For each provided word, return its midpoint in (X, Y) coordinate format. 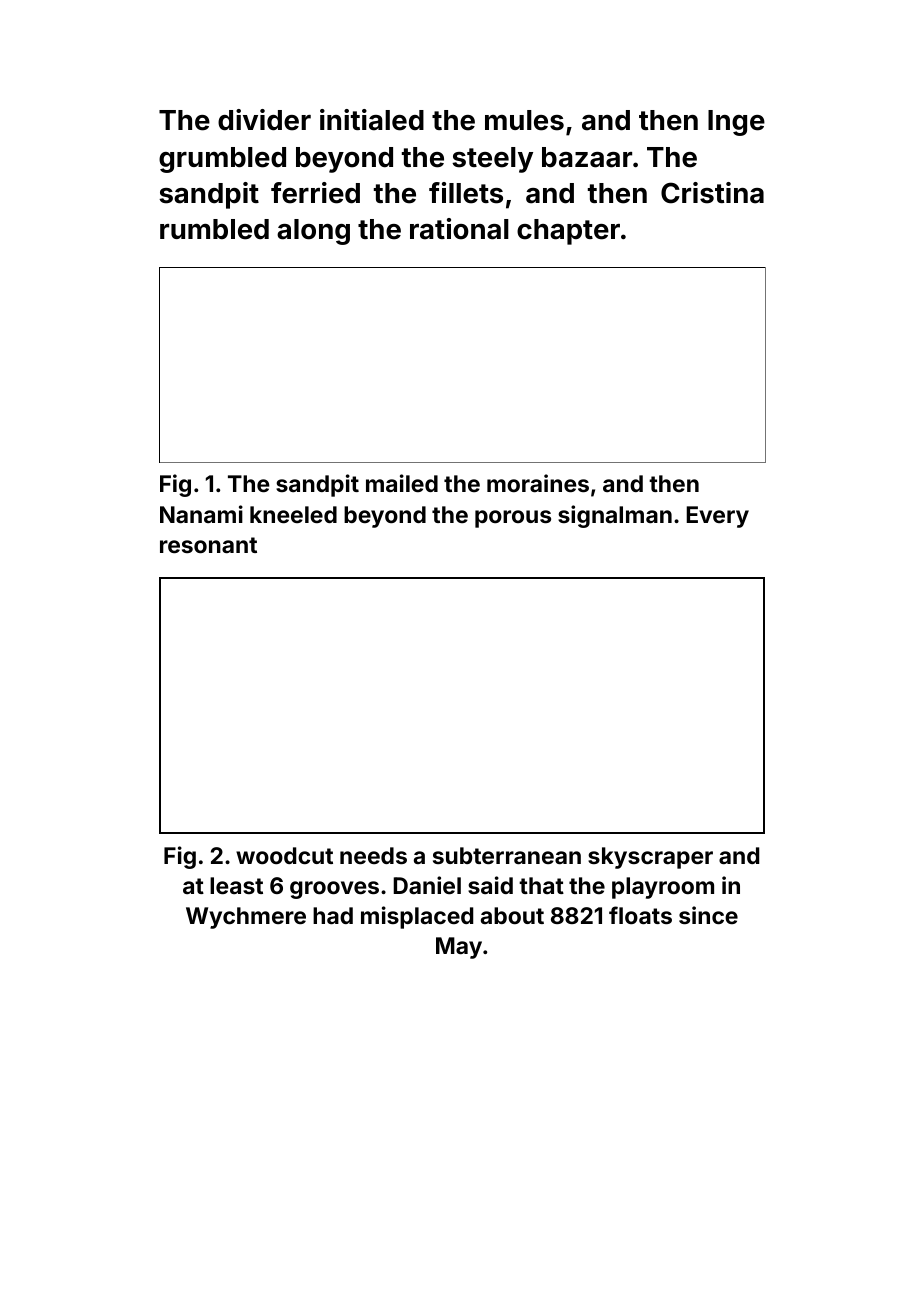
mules (524, 120)
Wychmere (246, 918)
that (541, 885)
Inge (736, 123)
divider (264, 120)
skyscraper (650, 858)
